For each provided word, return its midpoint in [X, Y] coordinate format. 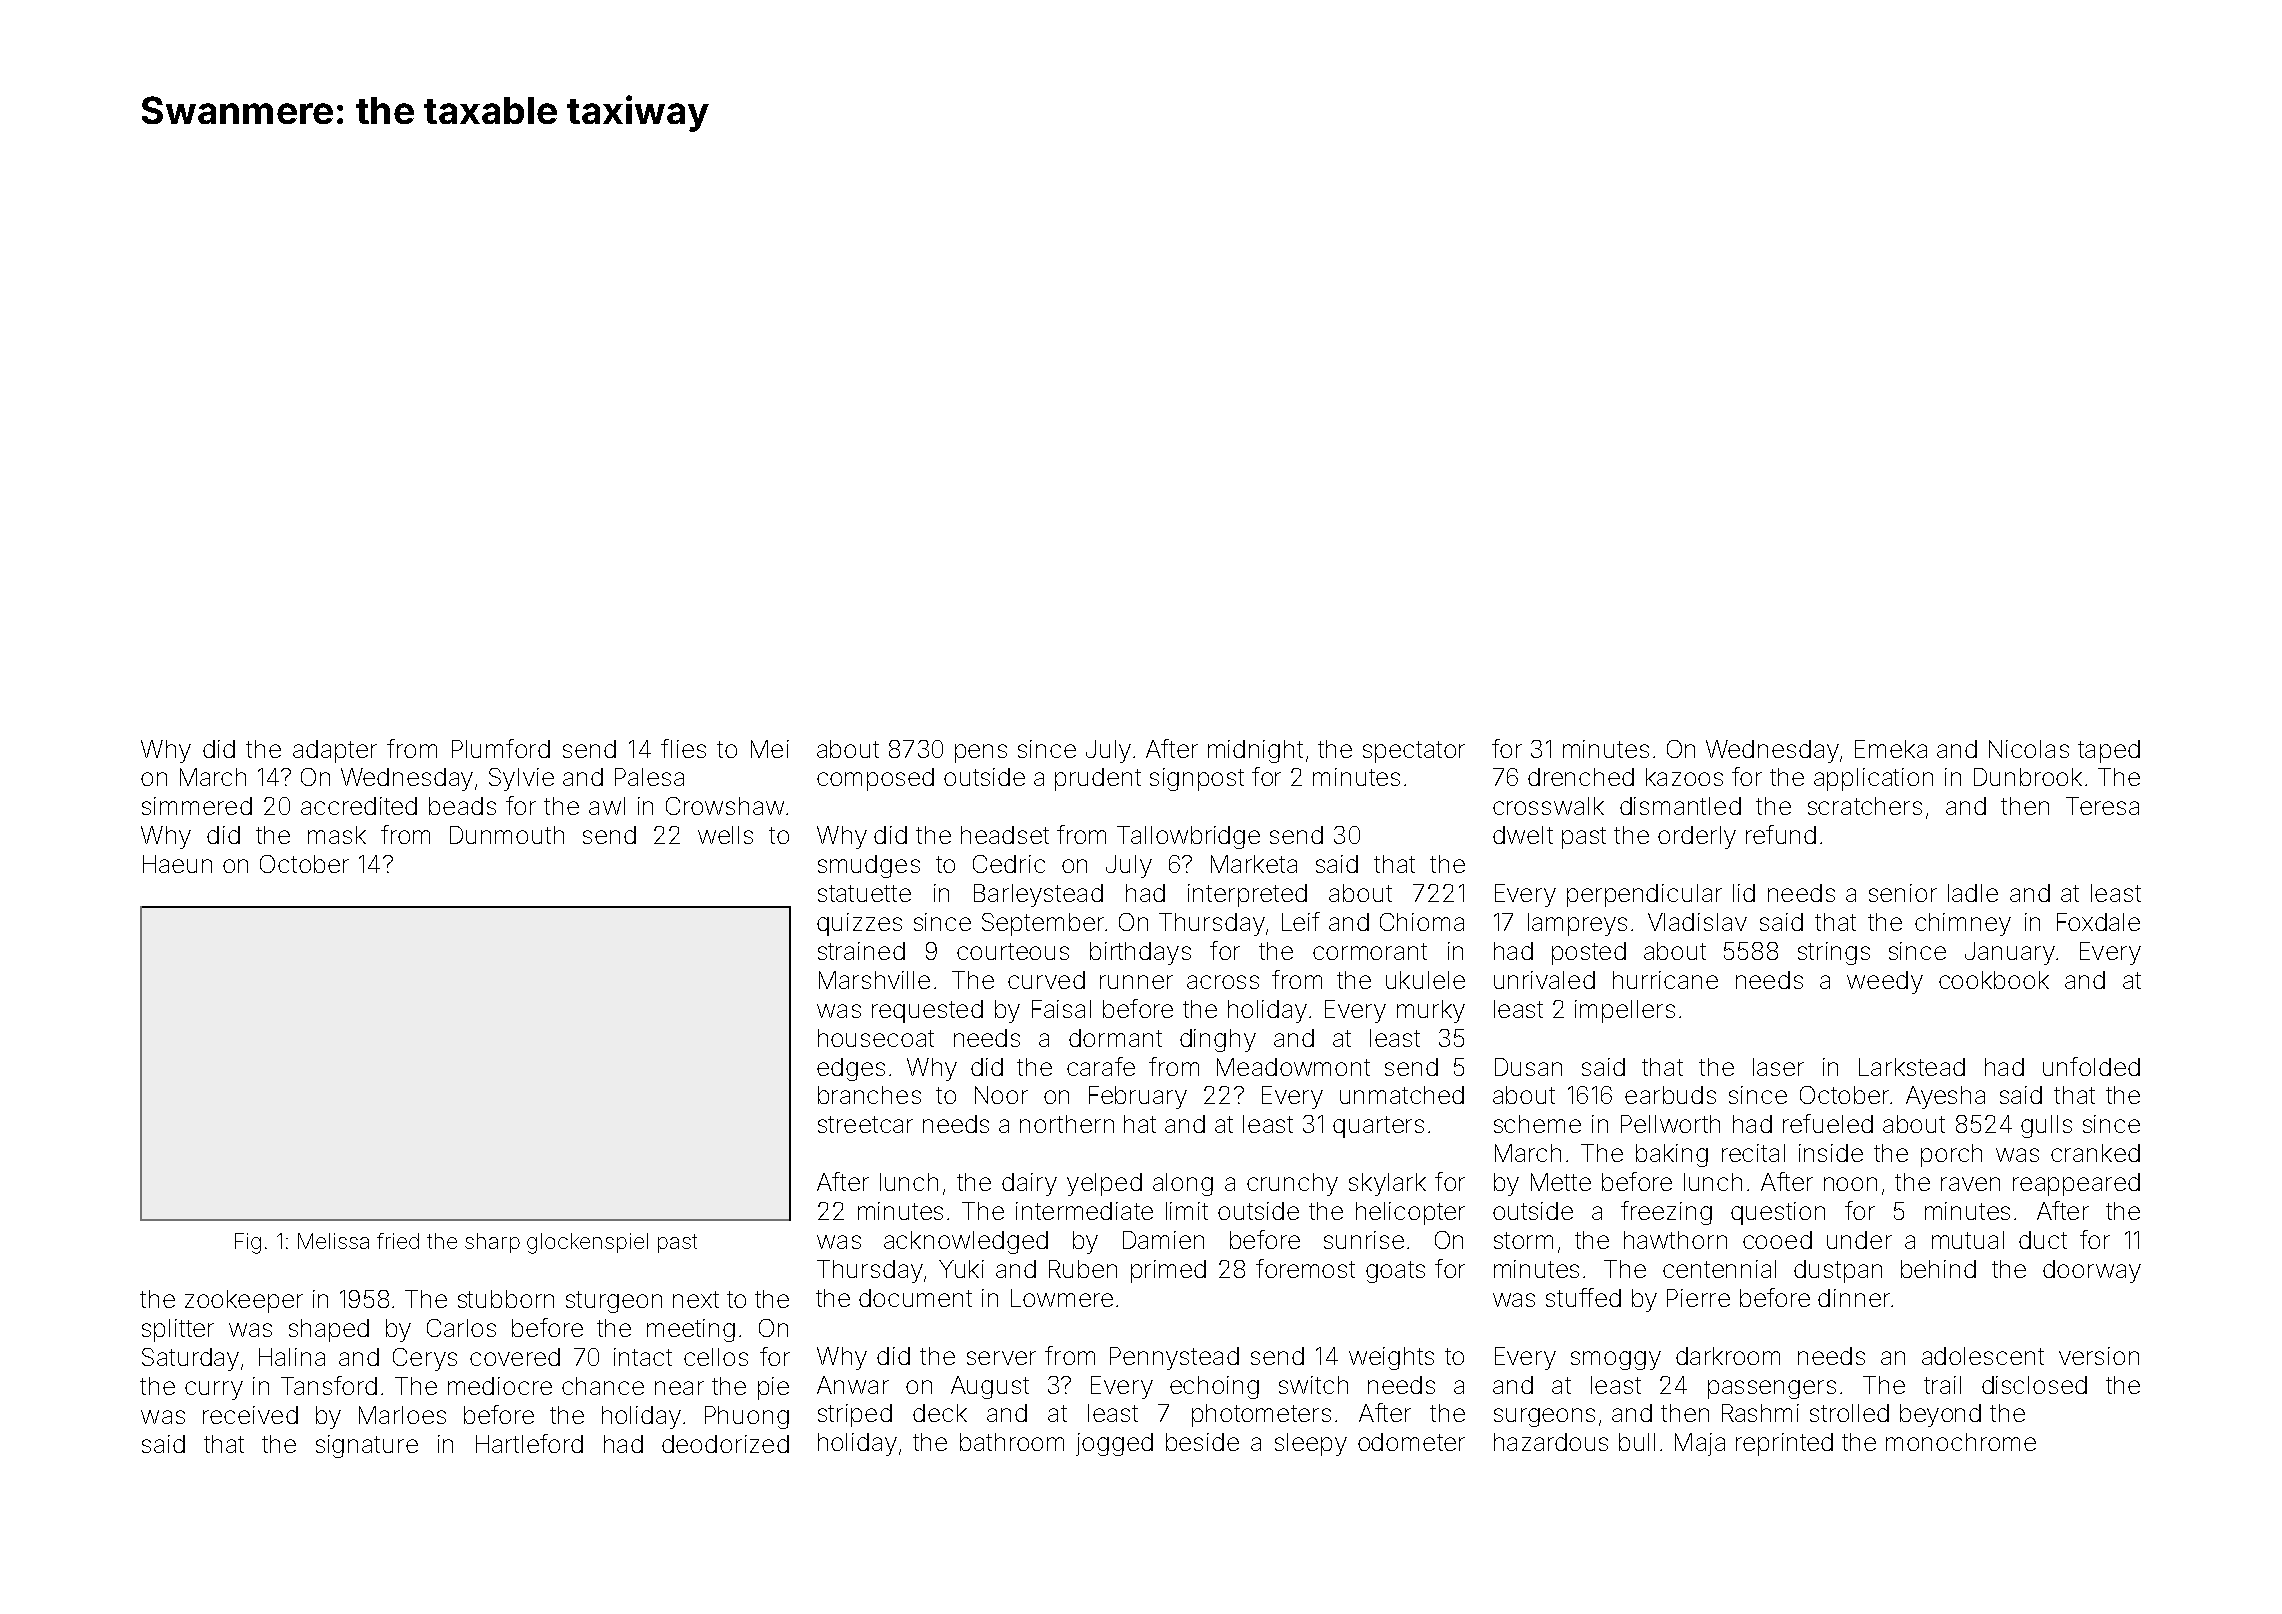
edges [851, 1069]
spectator [1414, 752]
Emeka [1891, 749]
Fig [248, 1243]
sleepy [1311, 1444]
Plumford [501, 748]
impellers [1625, 1011]
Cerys [425, 1359]
